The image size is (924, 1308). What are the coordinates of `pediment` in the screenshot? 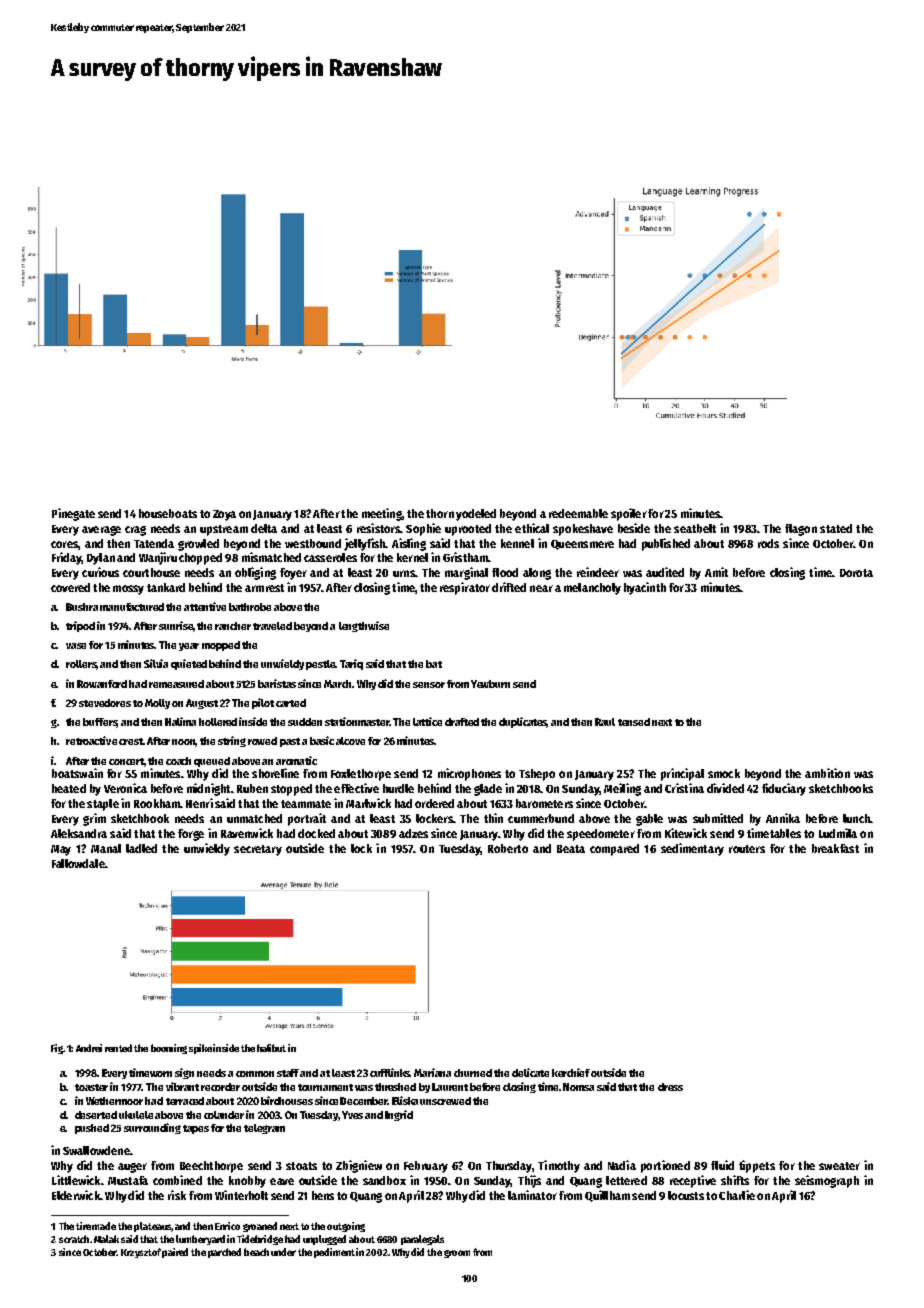 It's located at (334, 1253).
